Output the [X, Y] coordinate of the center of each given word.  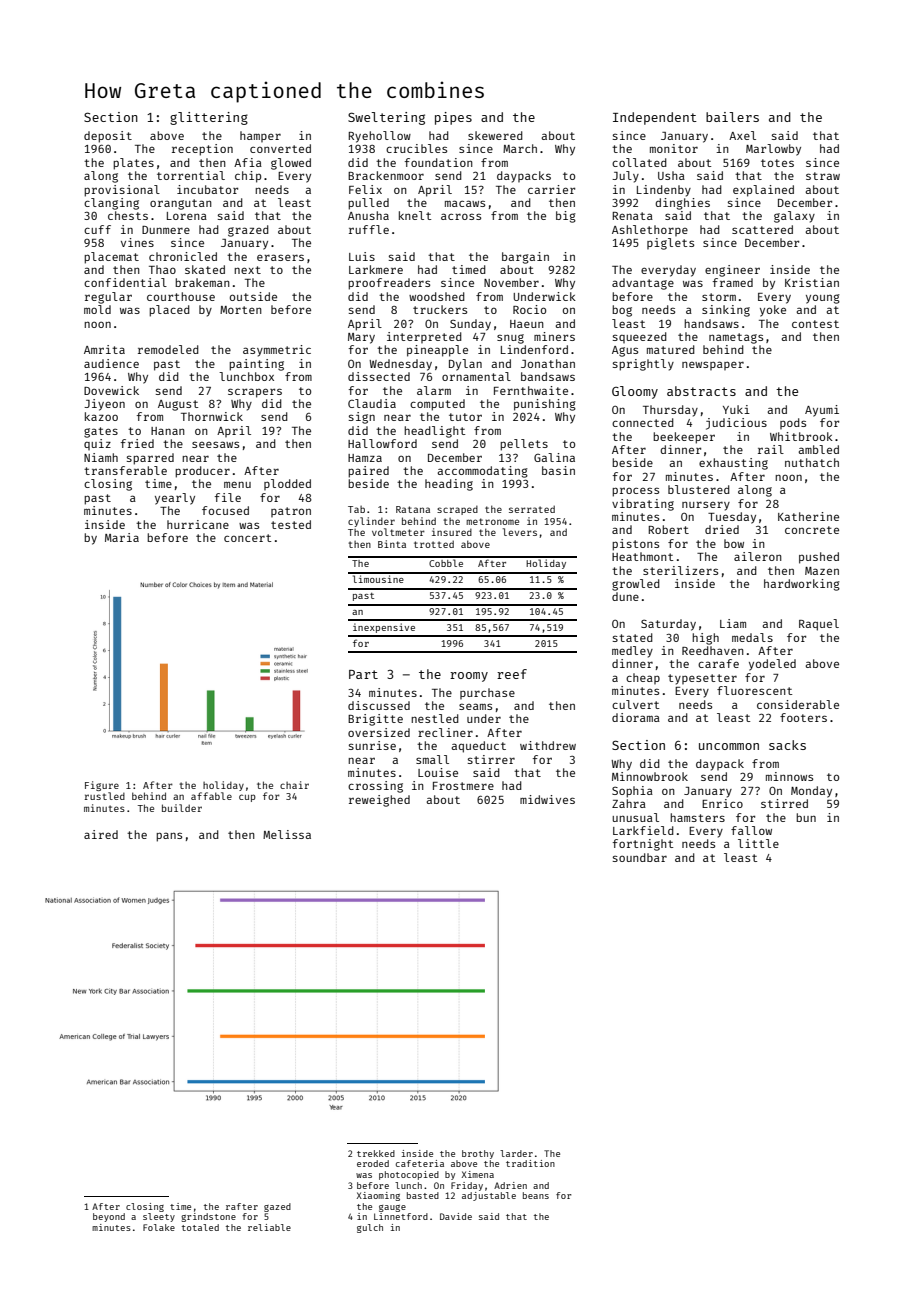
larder [516, 1153]
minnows [789, 776]
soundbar [640, 857]
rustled [105, 796]
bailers [732, 117]
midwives [547, 799]
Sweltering [386, 118]
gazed [277, 1207]
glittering [209, 118]
